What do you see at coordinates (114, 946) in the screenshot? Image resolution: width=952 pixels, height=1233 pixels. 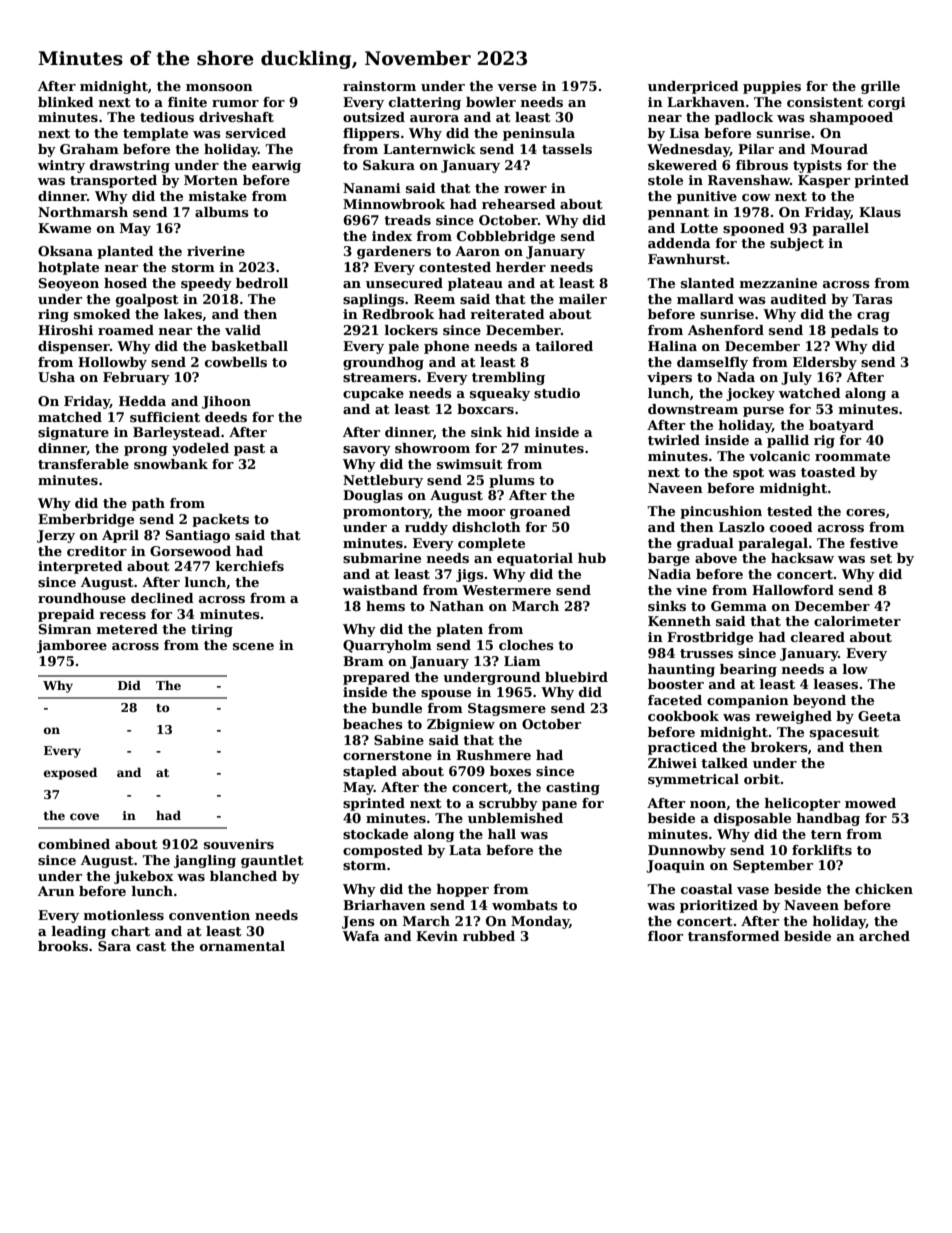 I see `Sara` at bounding box center [114, 946].
